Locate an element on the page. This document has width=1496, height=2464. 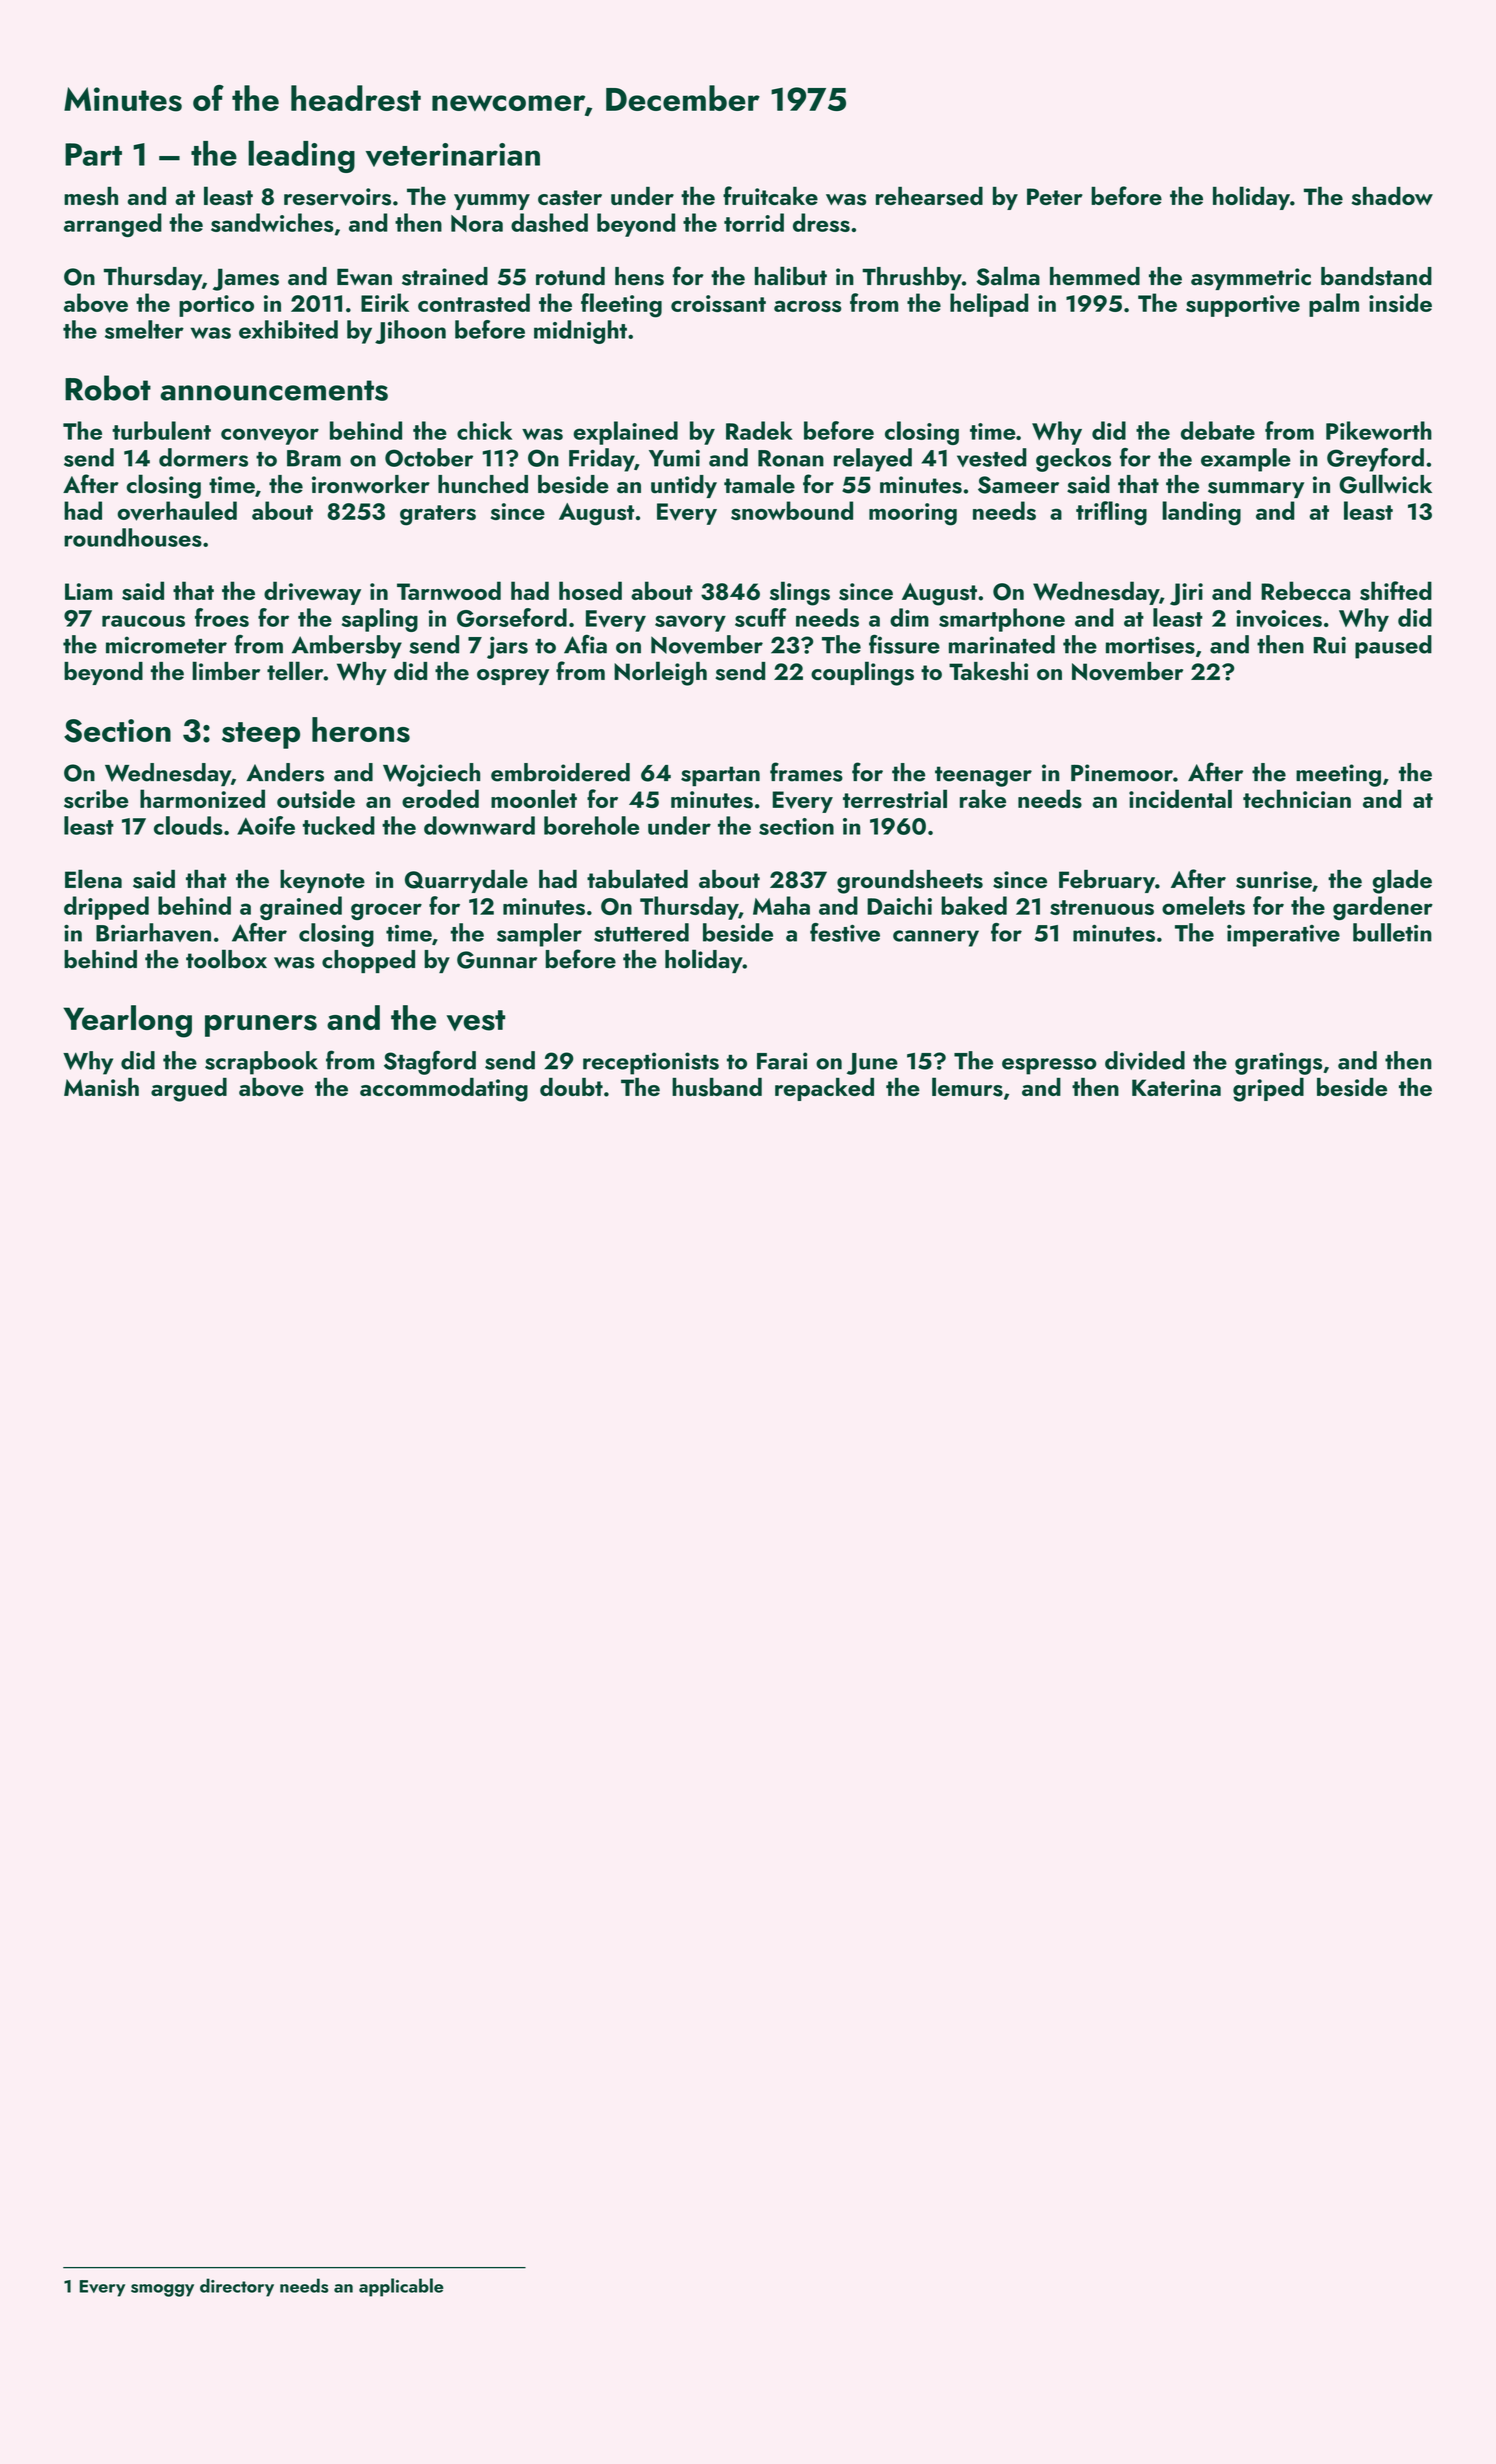
directory is located at coordinates (237, 2287).
